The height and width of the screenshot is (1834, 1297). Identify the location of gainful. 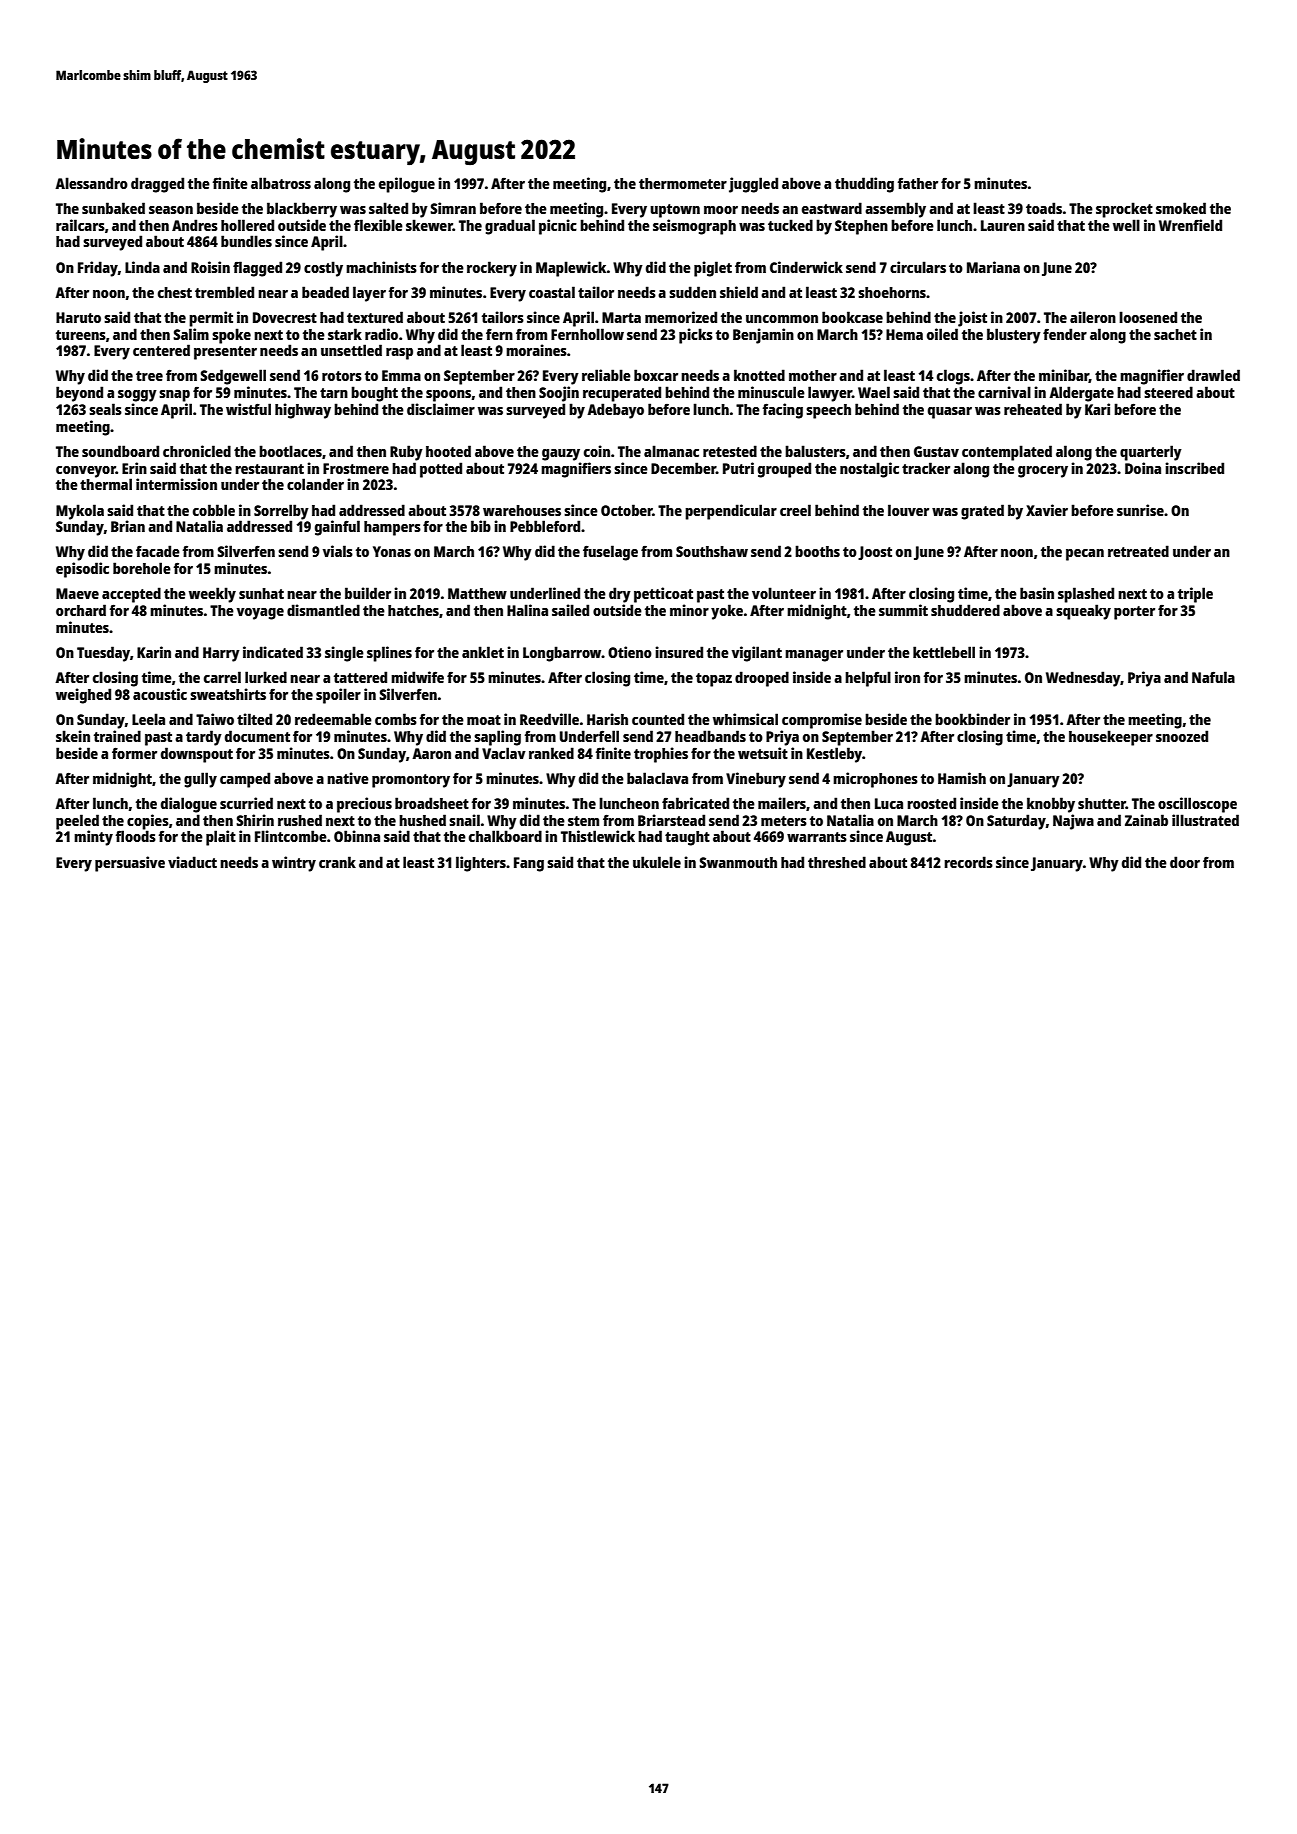
(337, 528).
